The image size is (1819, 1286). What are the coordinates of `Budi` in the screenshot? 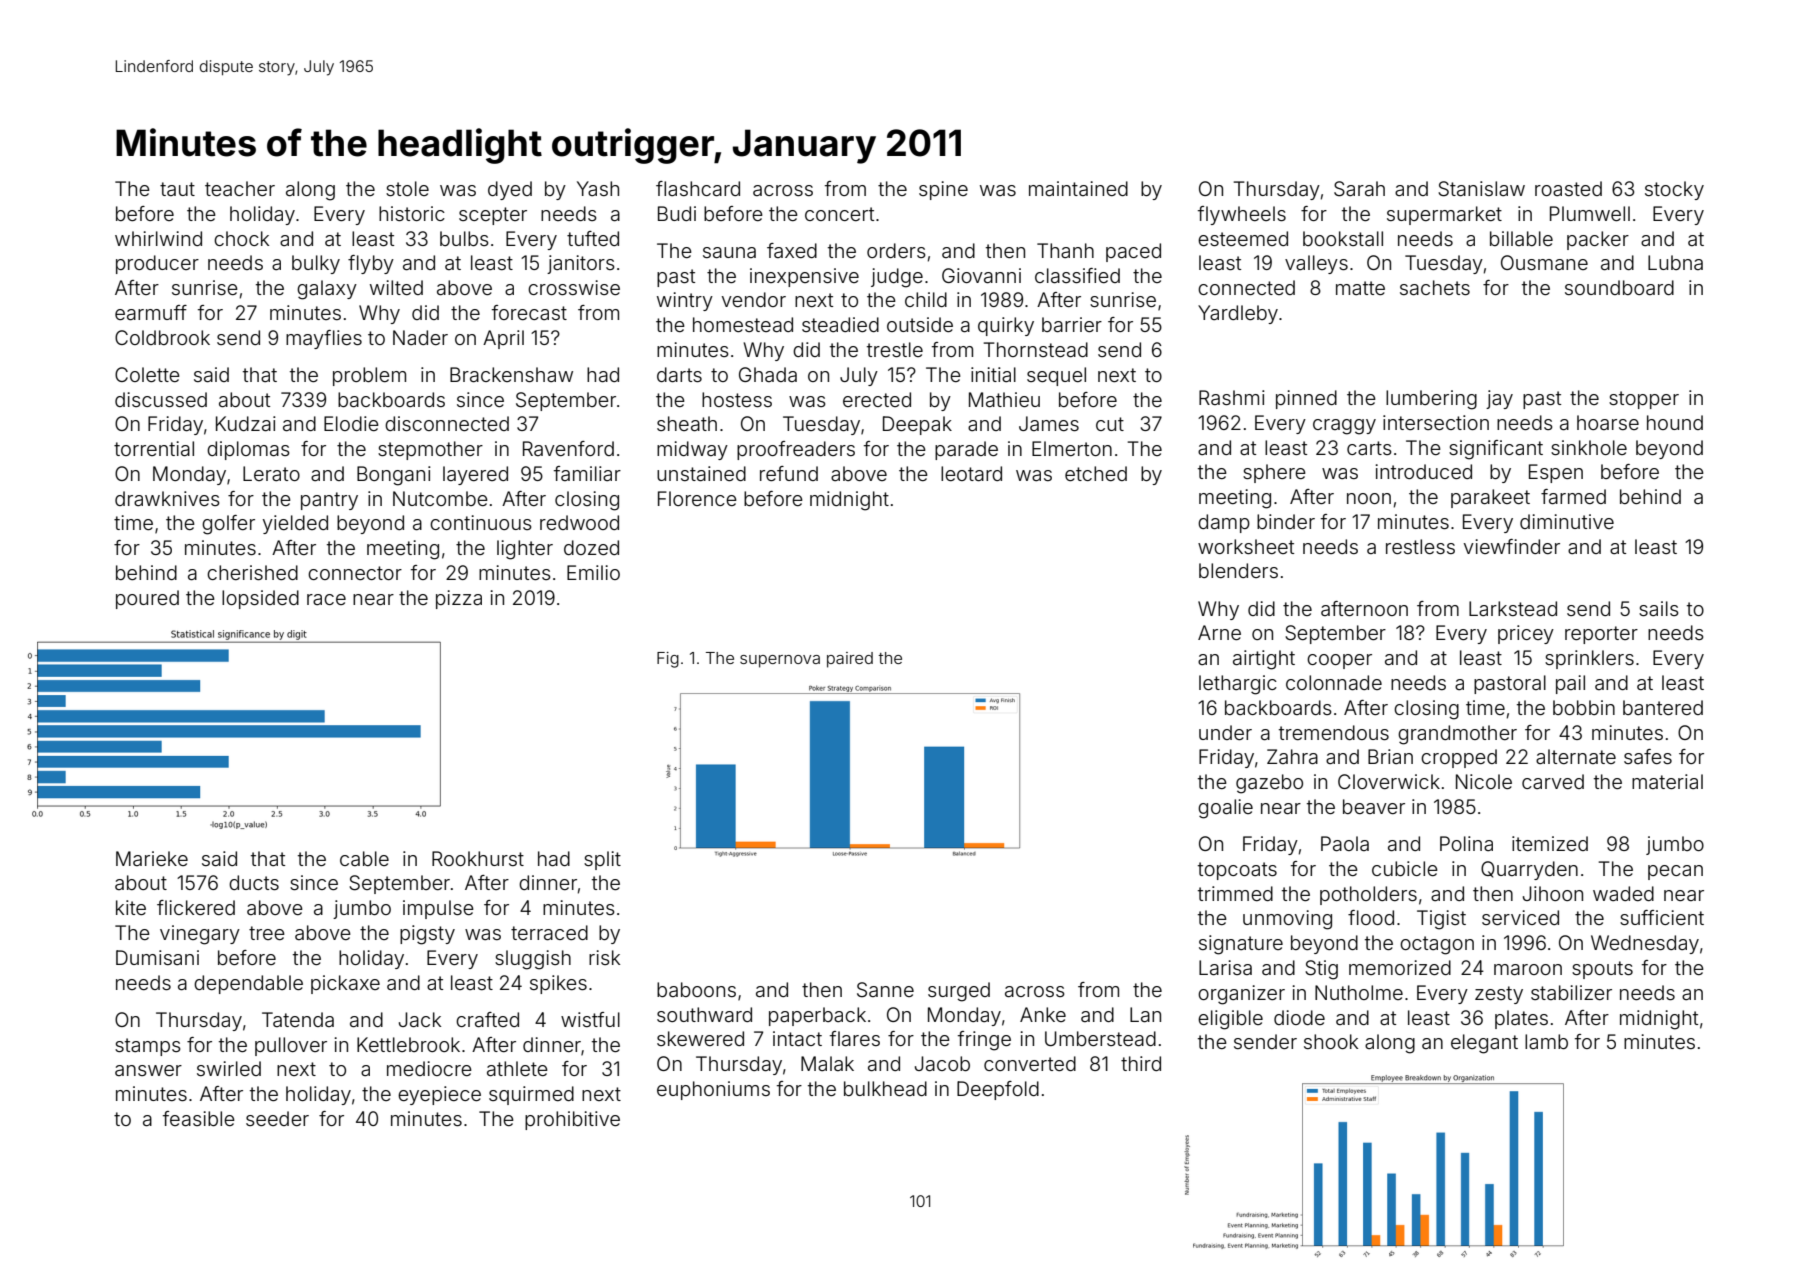 It's located at (677, 213).
